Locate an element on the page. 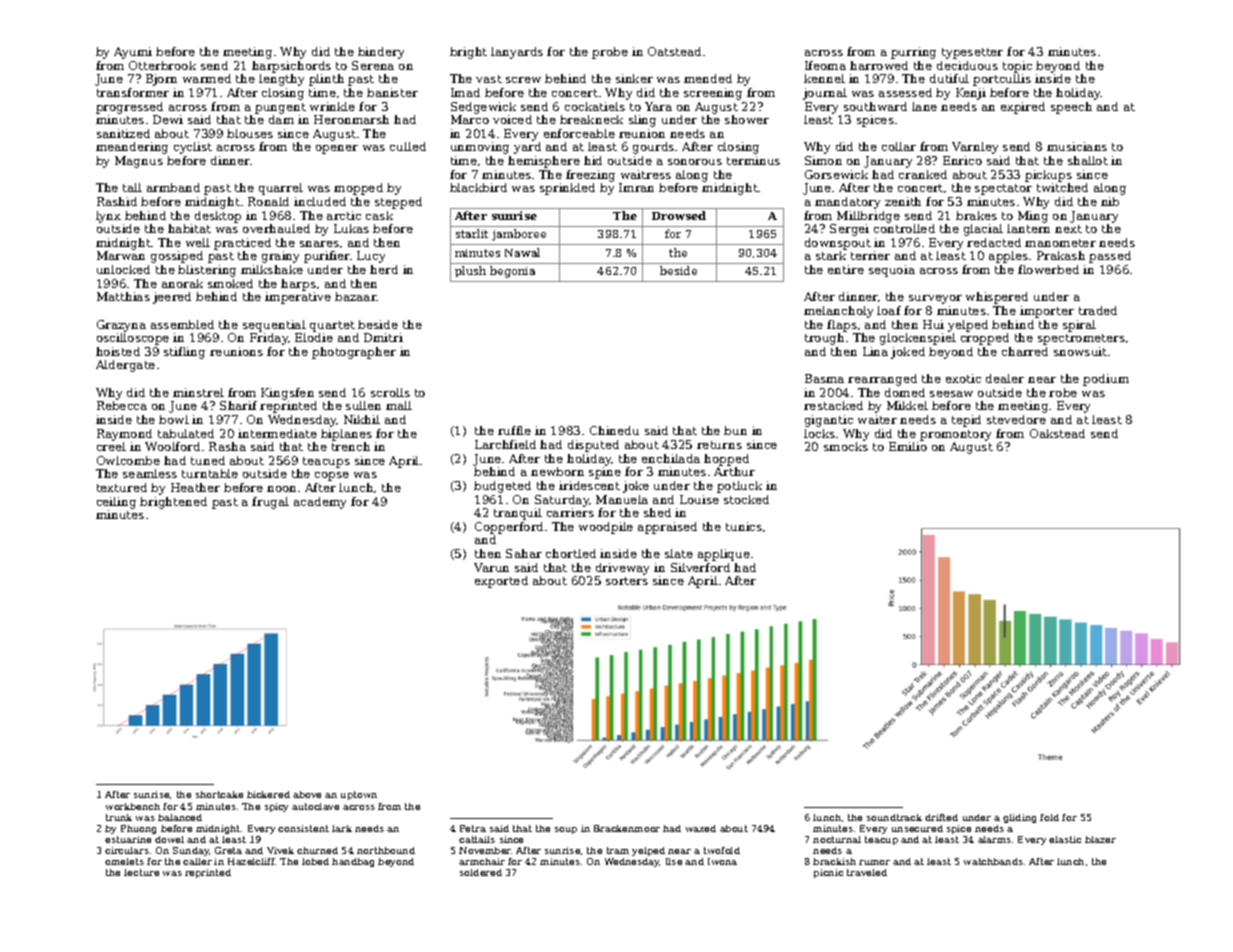 The height and width of the page is (952, 1233). Serena is located at coordinates (373, 65).
